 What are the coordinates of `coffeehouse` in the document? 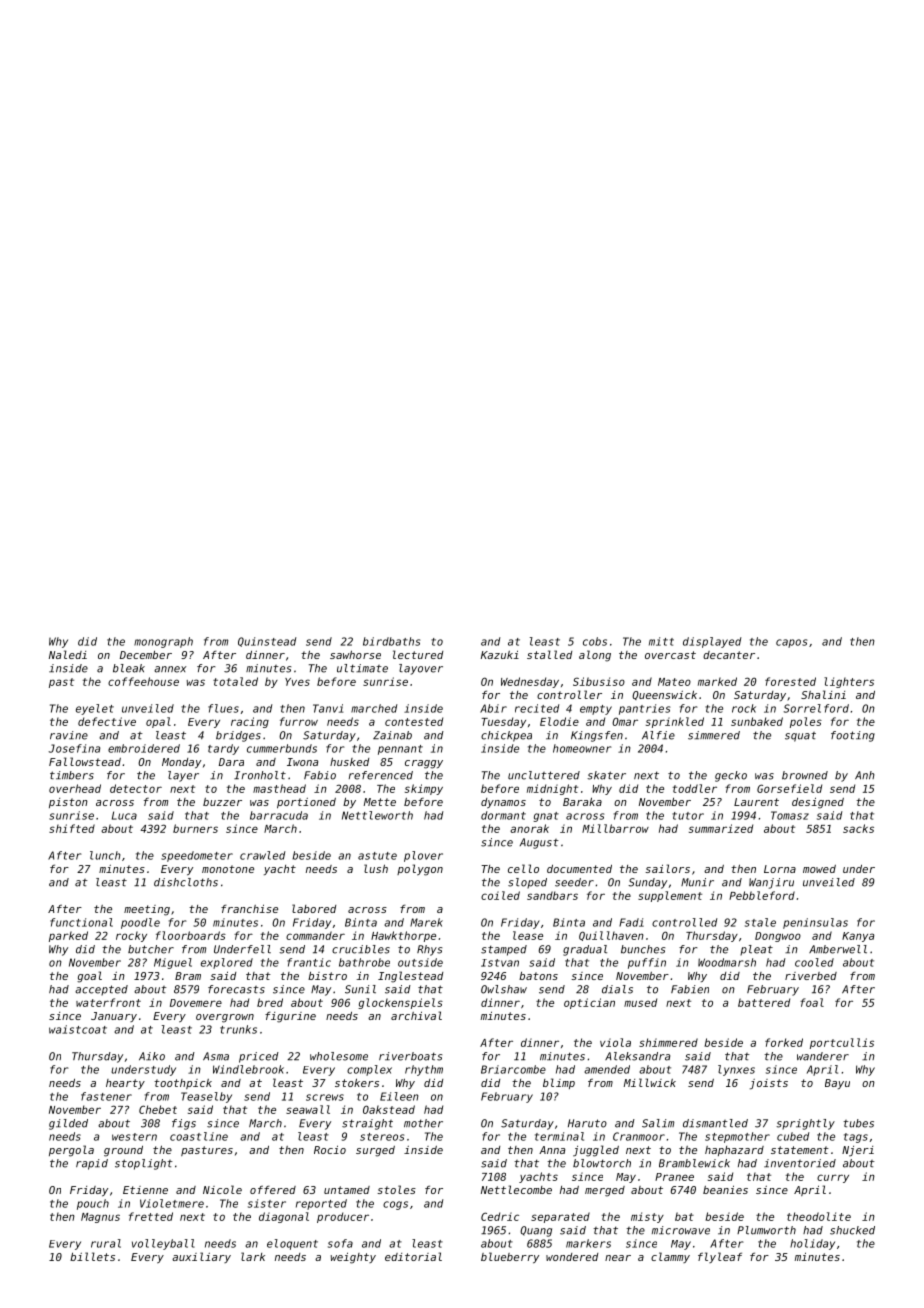 It's located at (143, 681).
